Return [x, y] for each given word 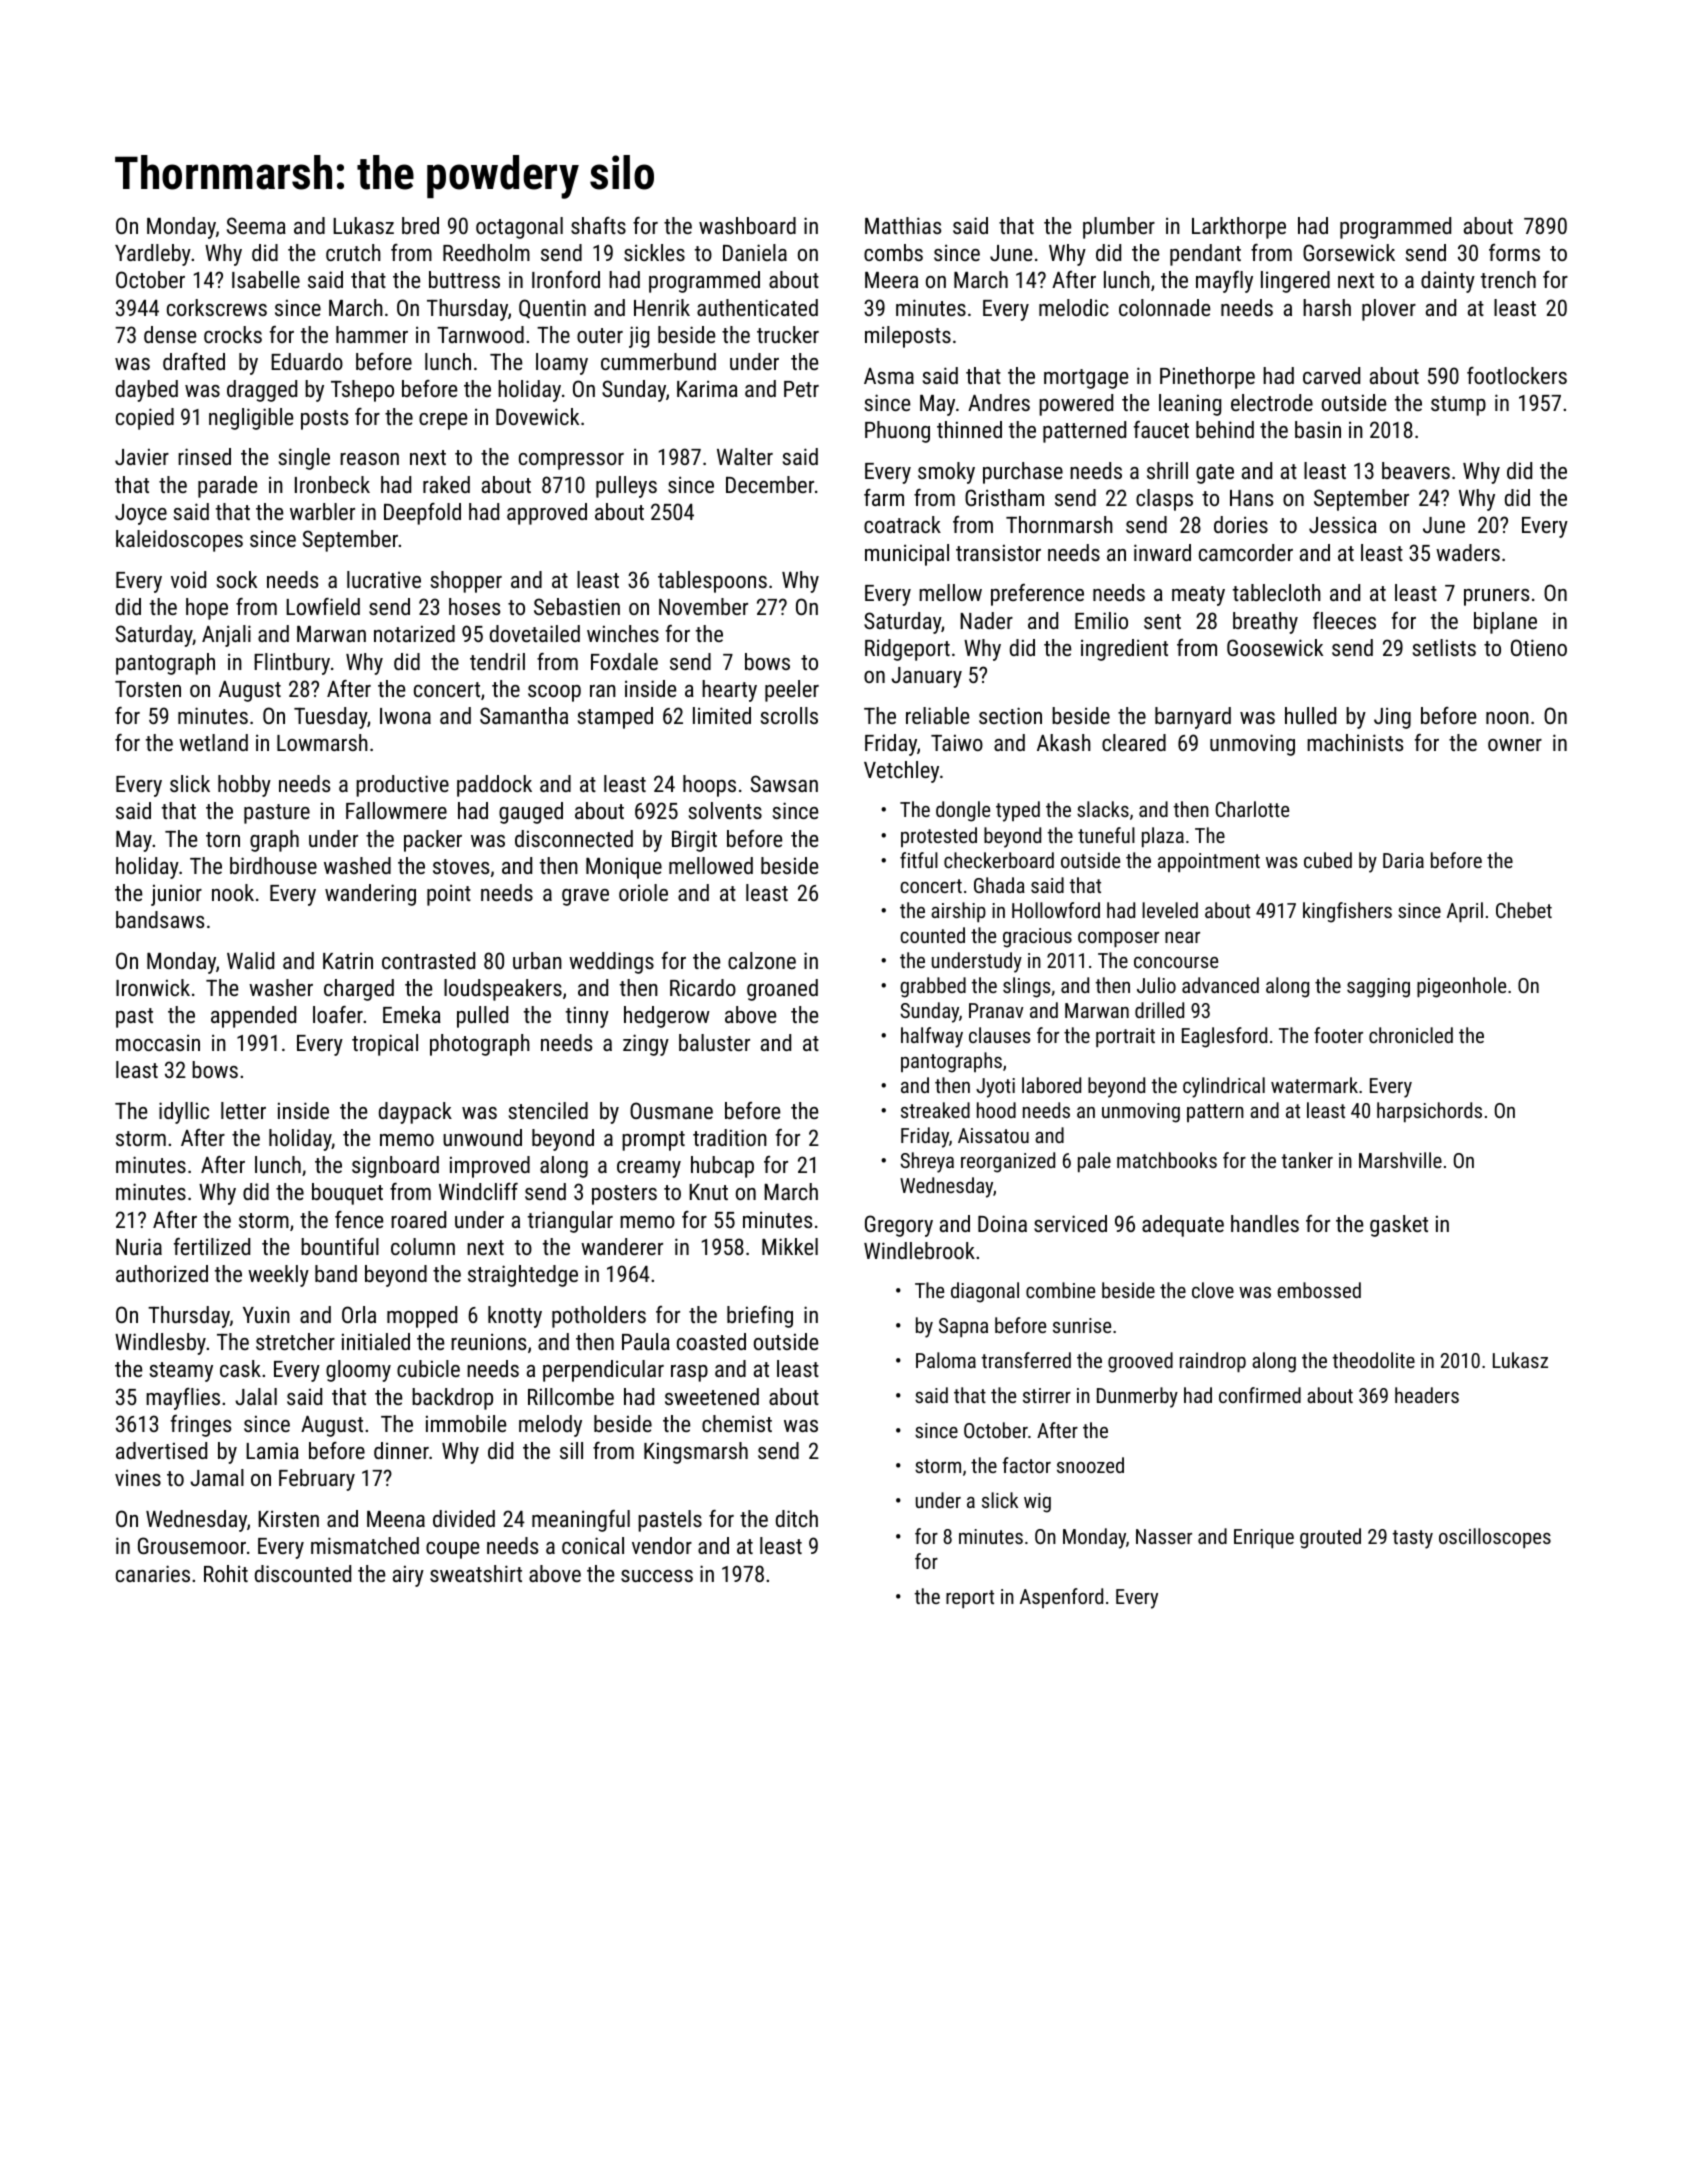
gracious [1037, 938]
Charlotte [1252, 809]
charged [359, 990]
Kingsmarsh [696, 1453]
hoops [709, 786]
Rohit [226, 1573]
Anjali [226, 636]
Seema [256, 225]
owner [1515, 745]
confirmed [1260, 1395]
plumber [1119, 228]
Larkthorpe [1239, 228]
